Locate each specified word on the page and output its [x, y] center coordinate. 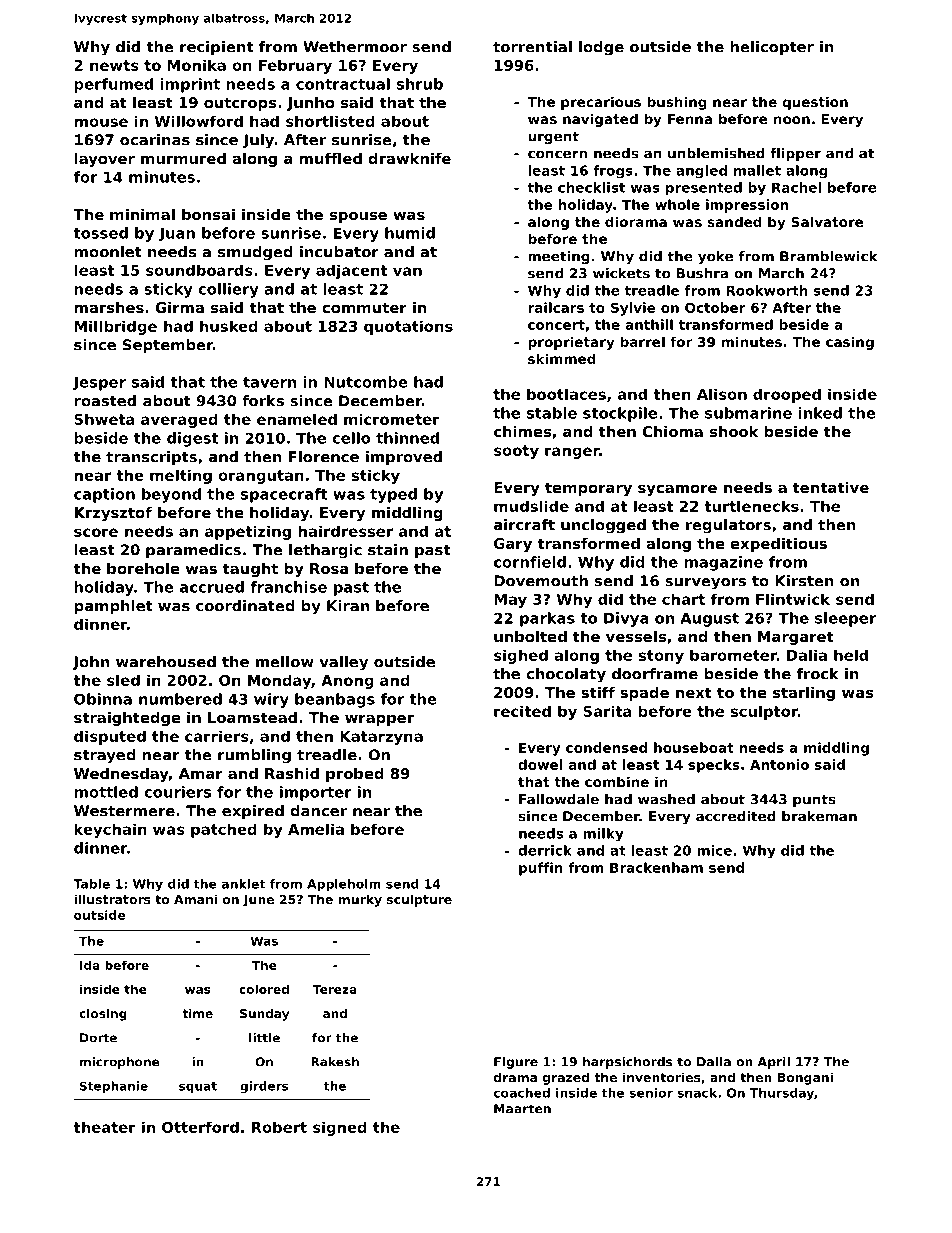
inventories [661, 1077]
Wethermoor [355, 47]
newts [114, 65]
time [197, 1013]
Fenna [690, 119]
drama [515, 1077]
